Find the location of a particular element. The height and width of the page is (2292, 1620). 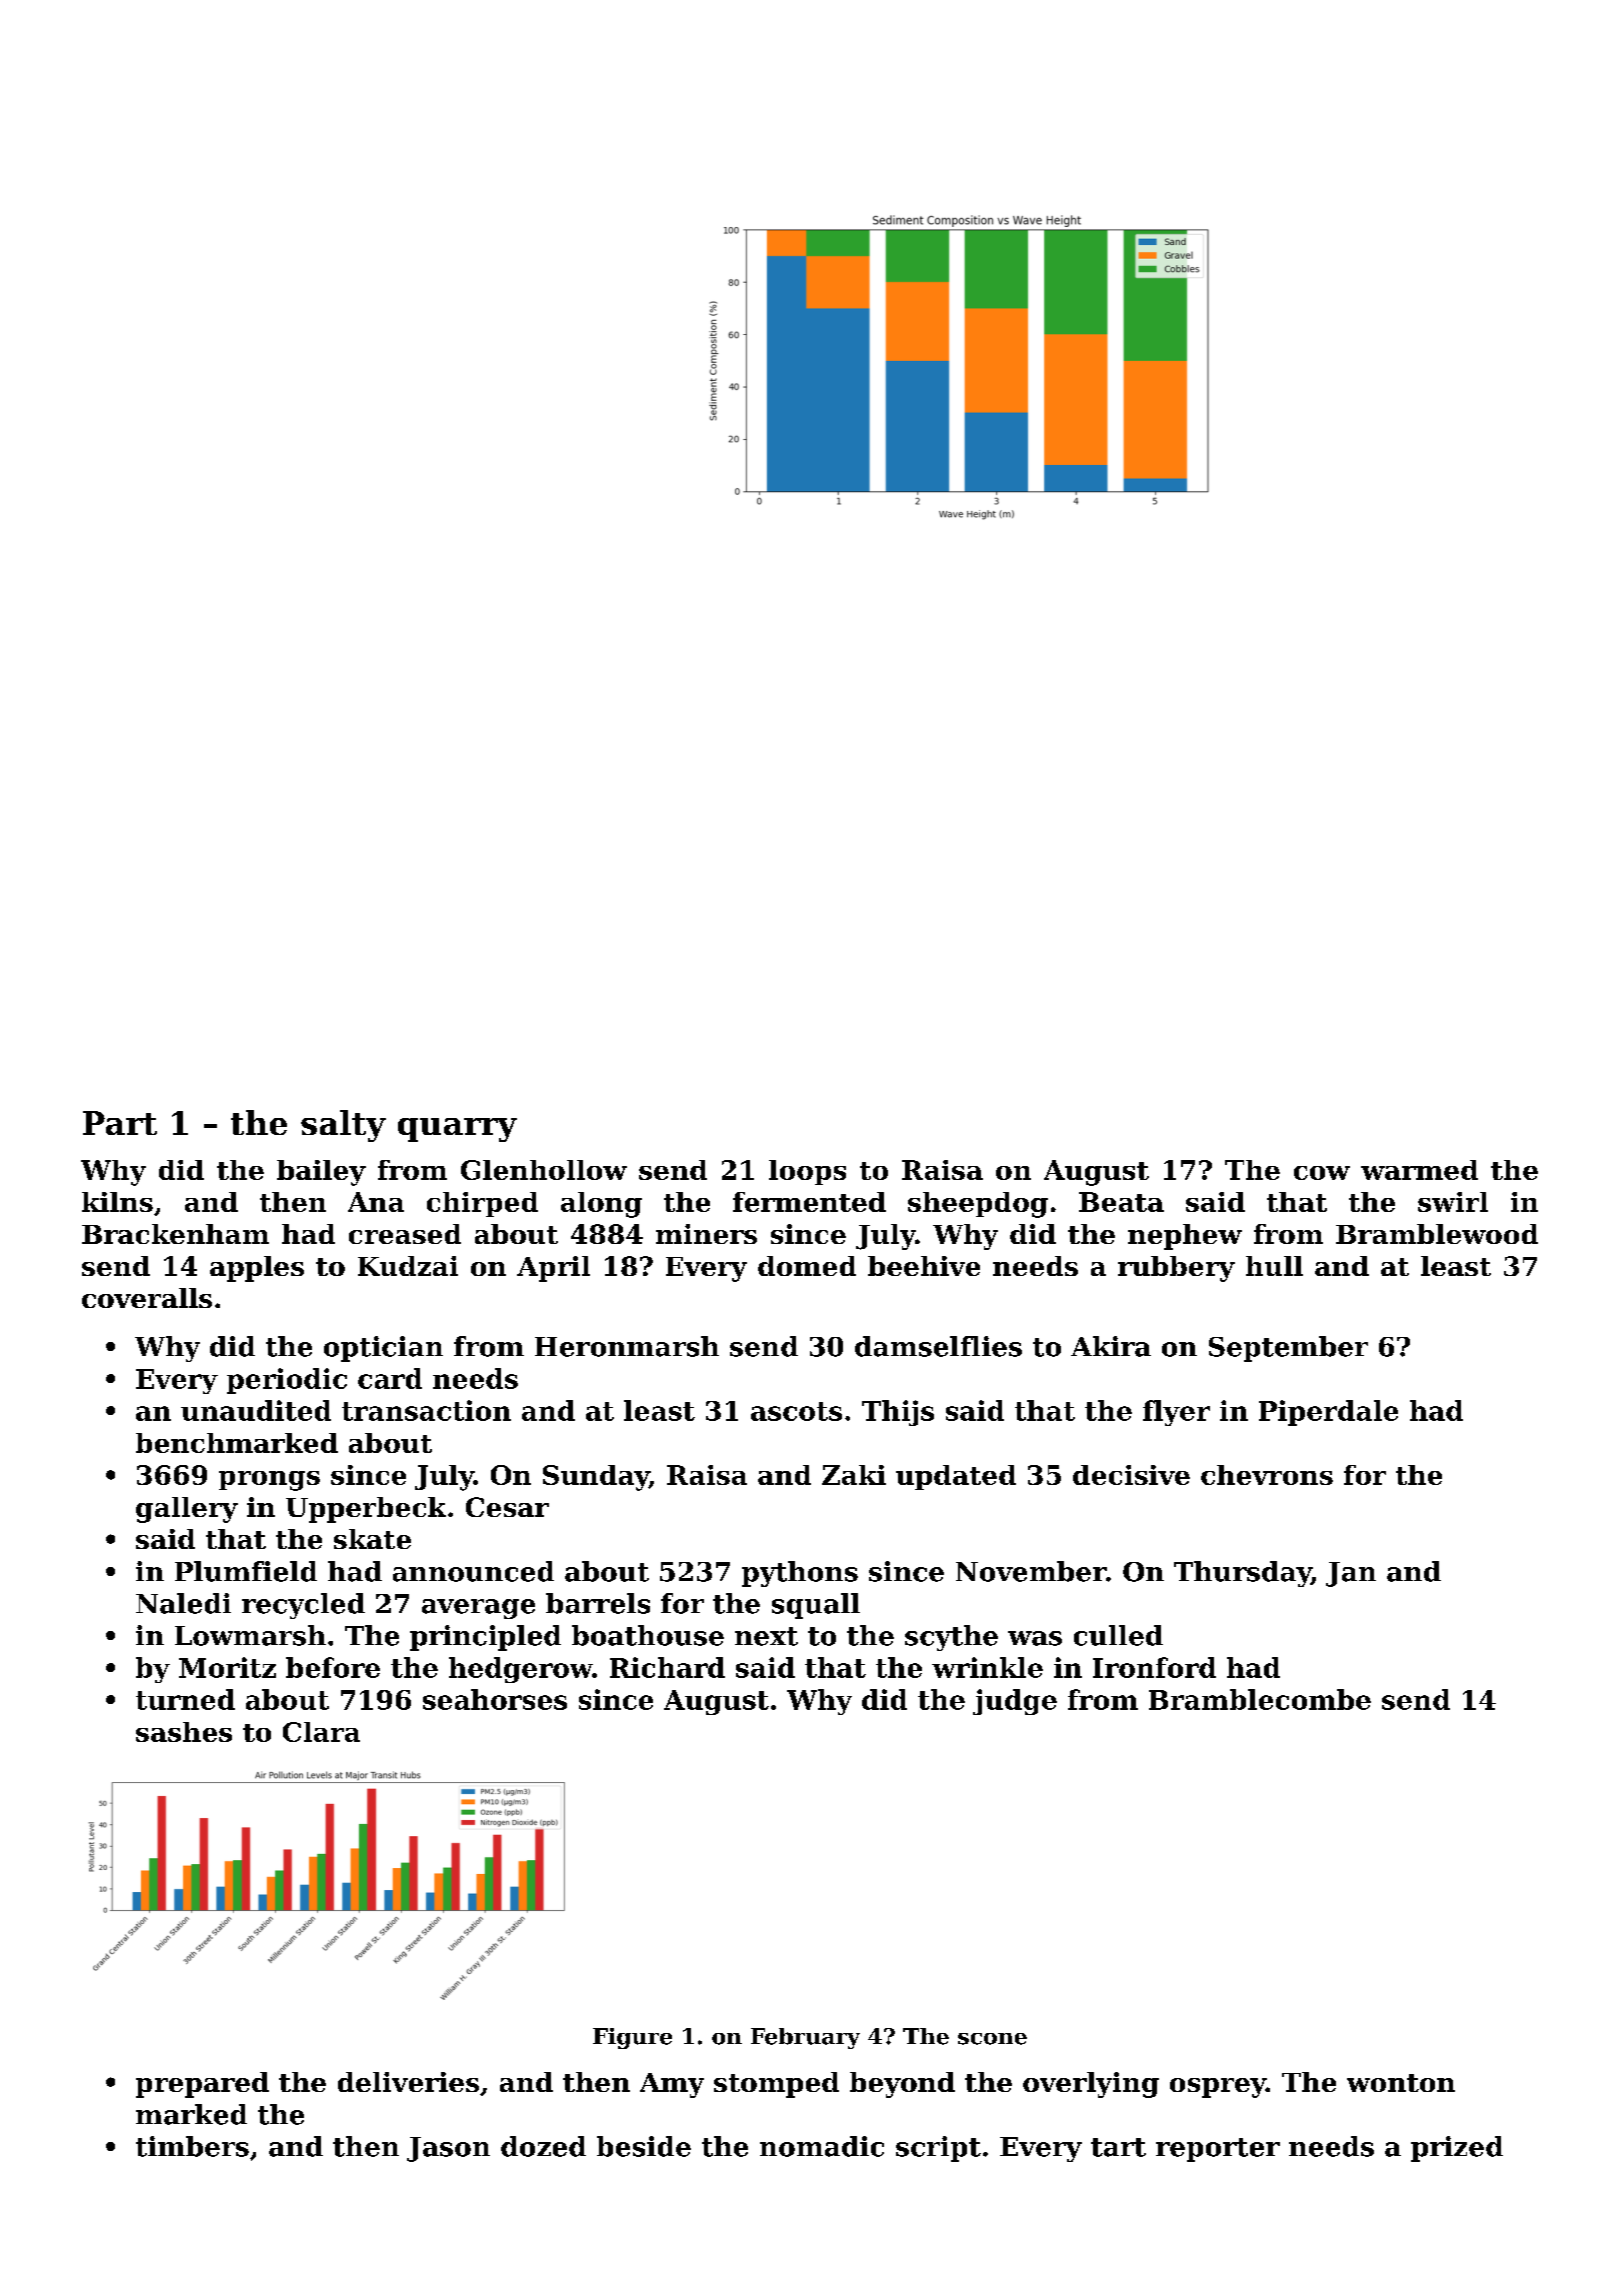

Bramblewood is located at coordinates (1437, 1234).
